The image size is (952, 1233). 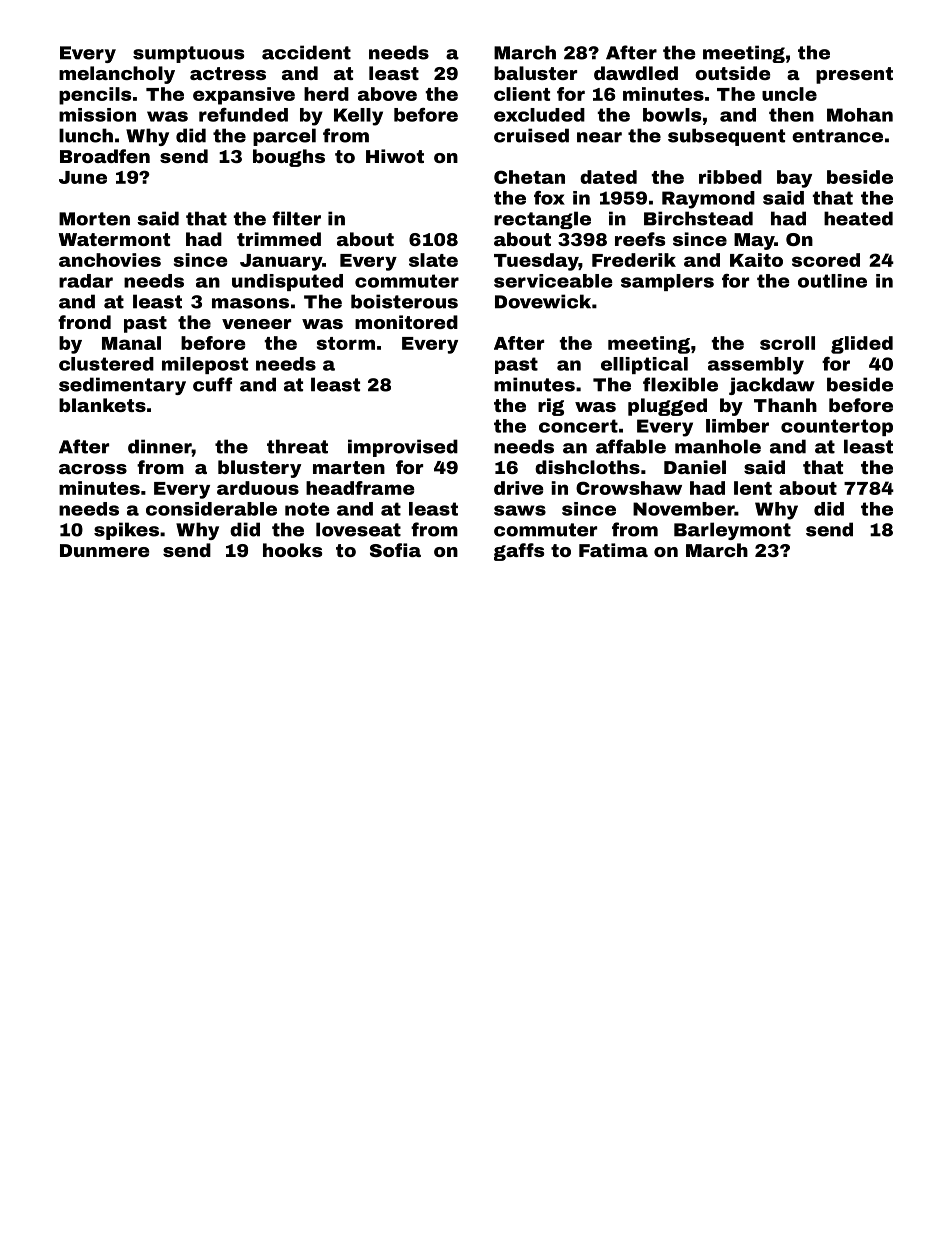 What do you see at coordinates (188, 54) in the page?
I see `sumptuous` at bounding box center [188, 54].
